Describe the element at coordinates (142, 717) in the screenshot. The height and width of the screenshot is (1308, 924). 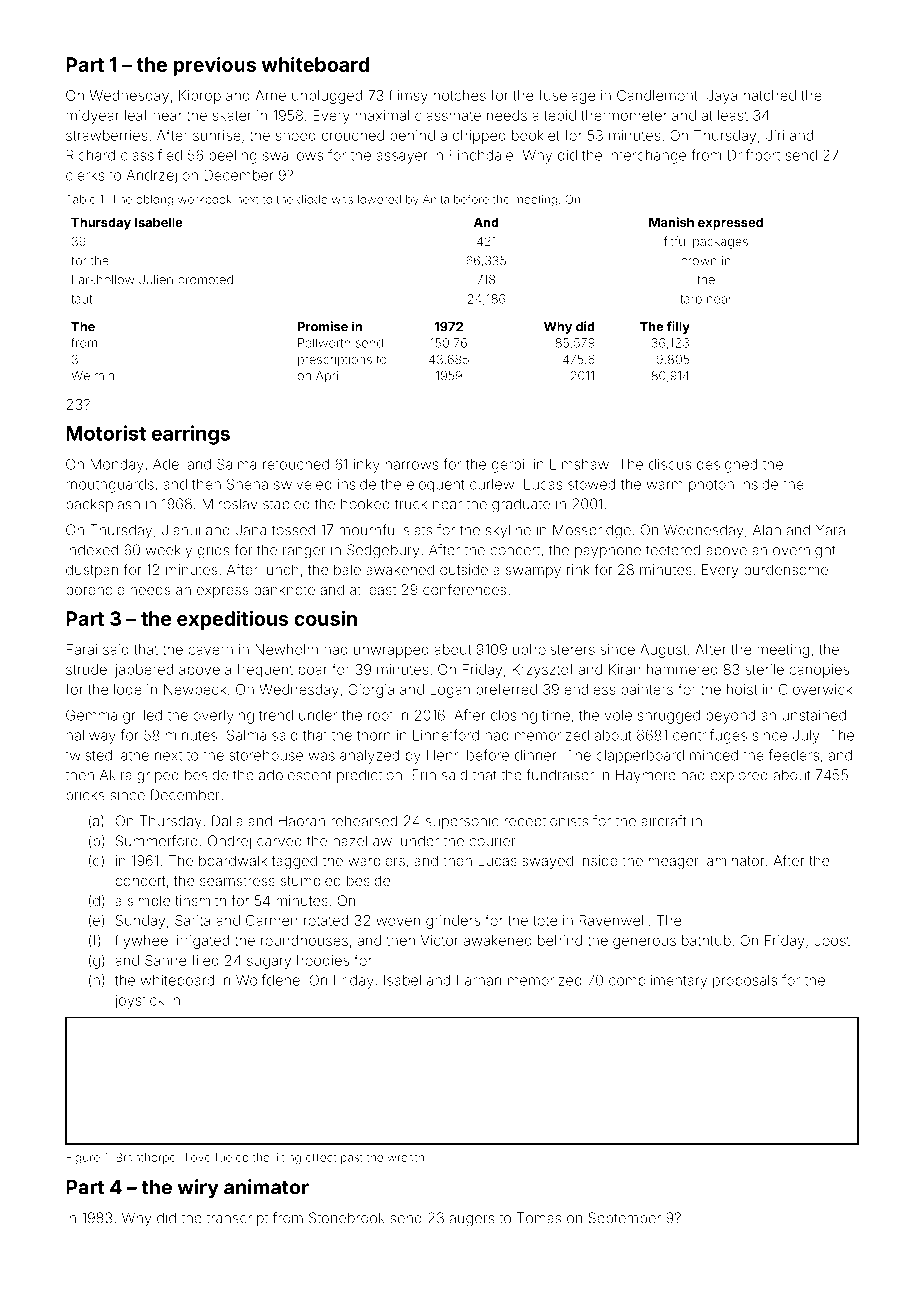
I see `grilled` at that location.
